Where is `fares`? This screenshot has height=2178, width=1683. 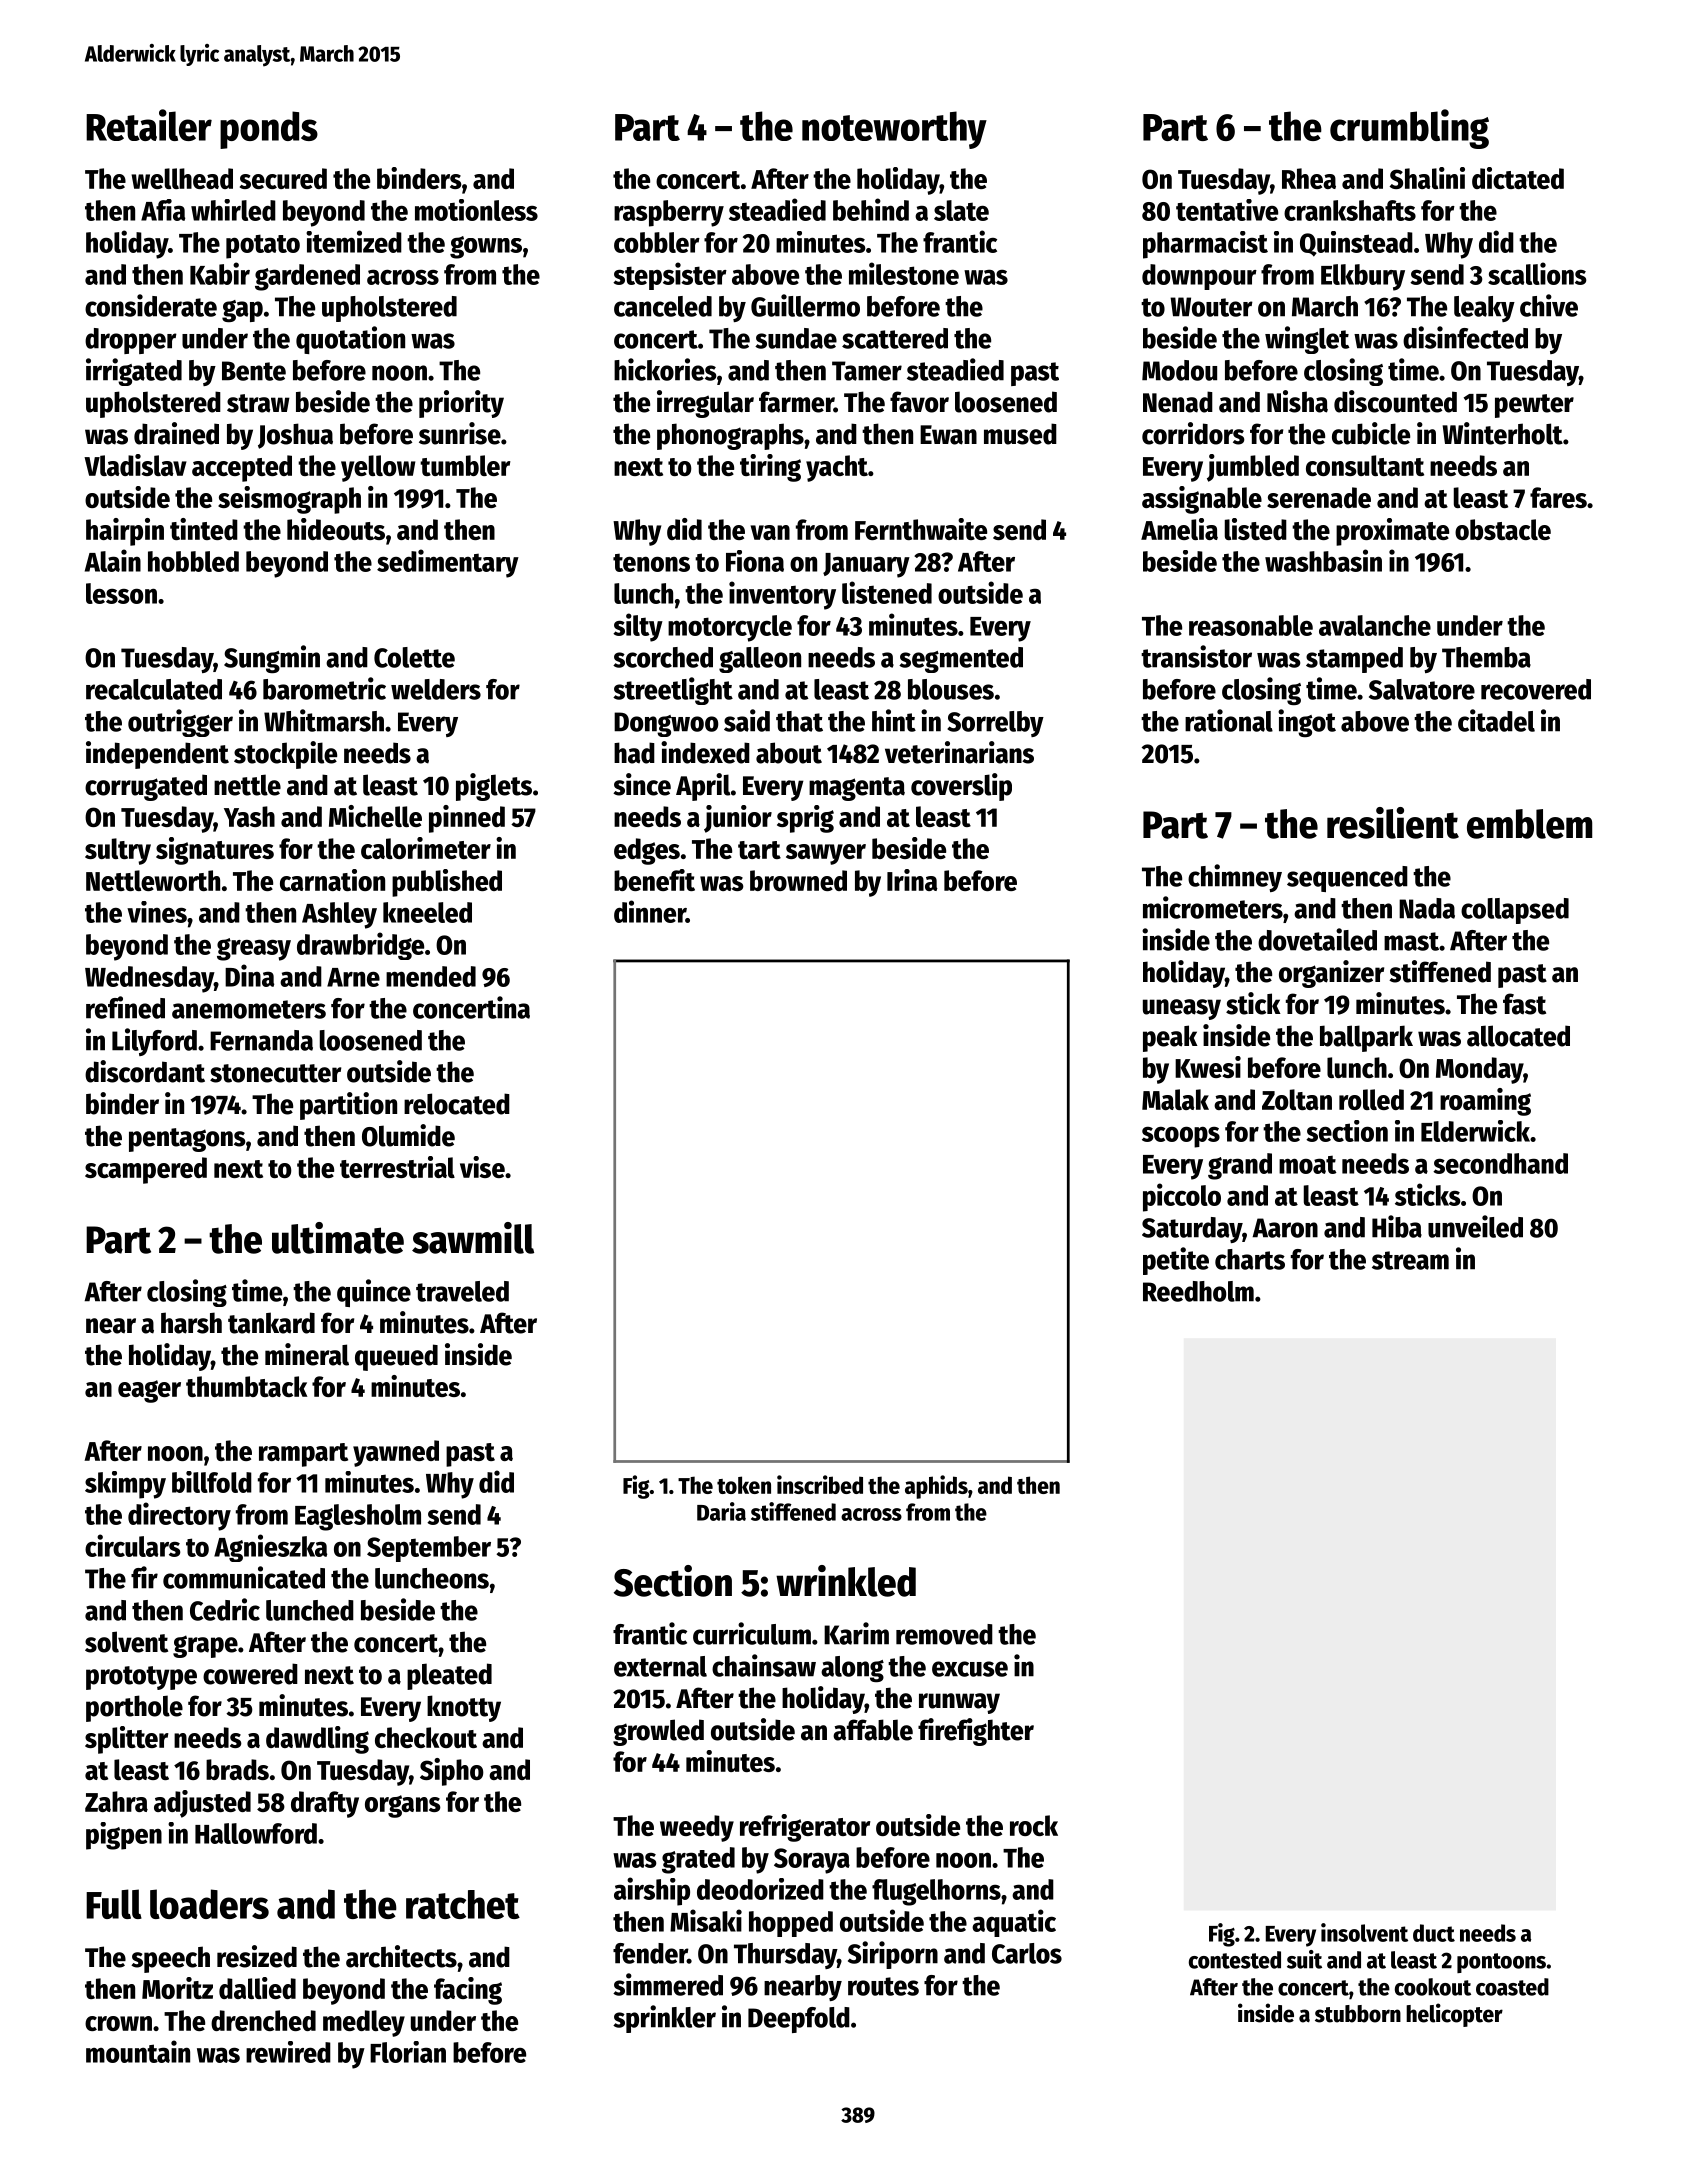 fares is located at coordinates (1558, 497).
